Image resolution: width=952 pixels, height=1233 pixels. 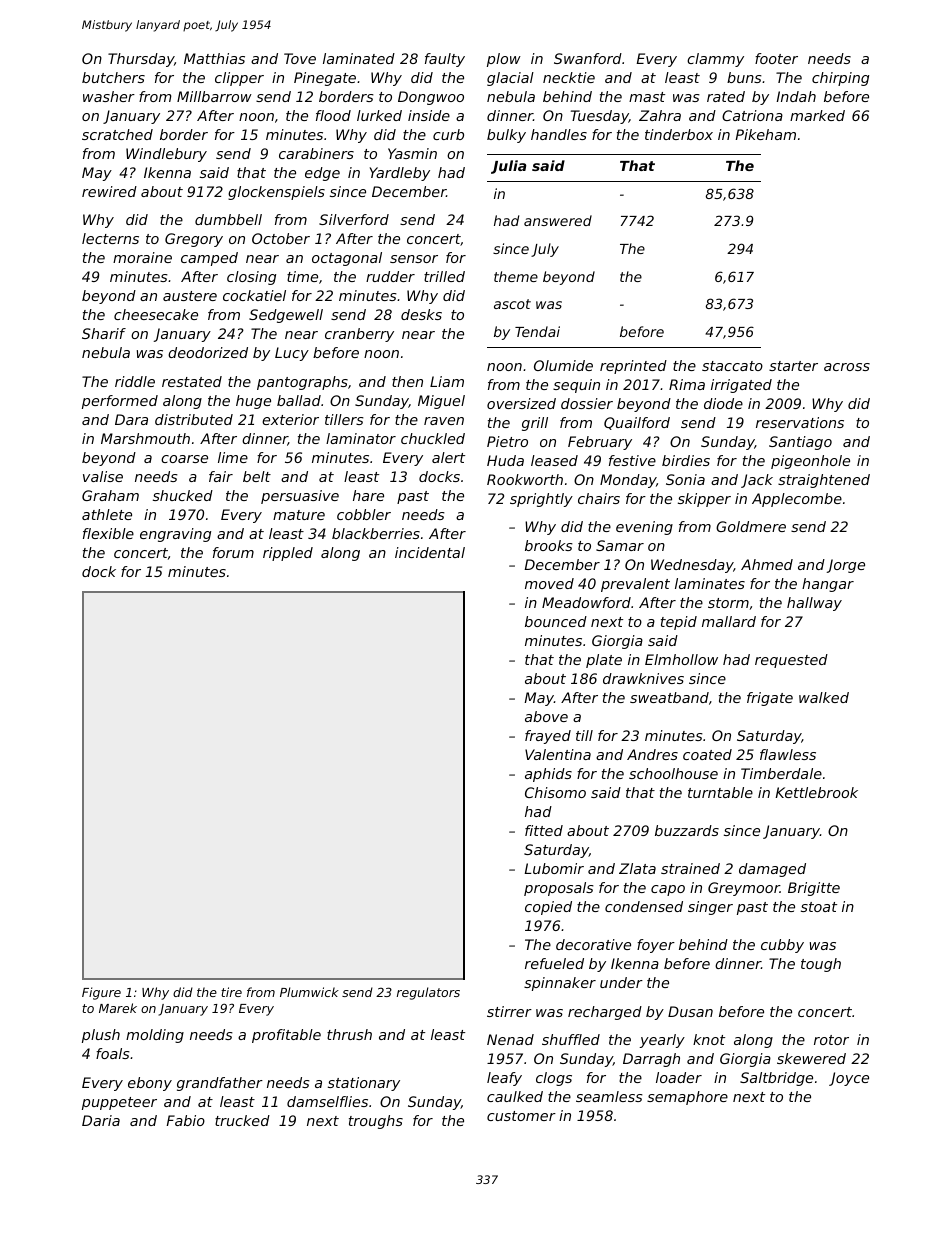 What do you see at coordinates (316, 153) in the screenshot?
I see `carabiners` at bounding box center [316, 153].
